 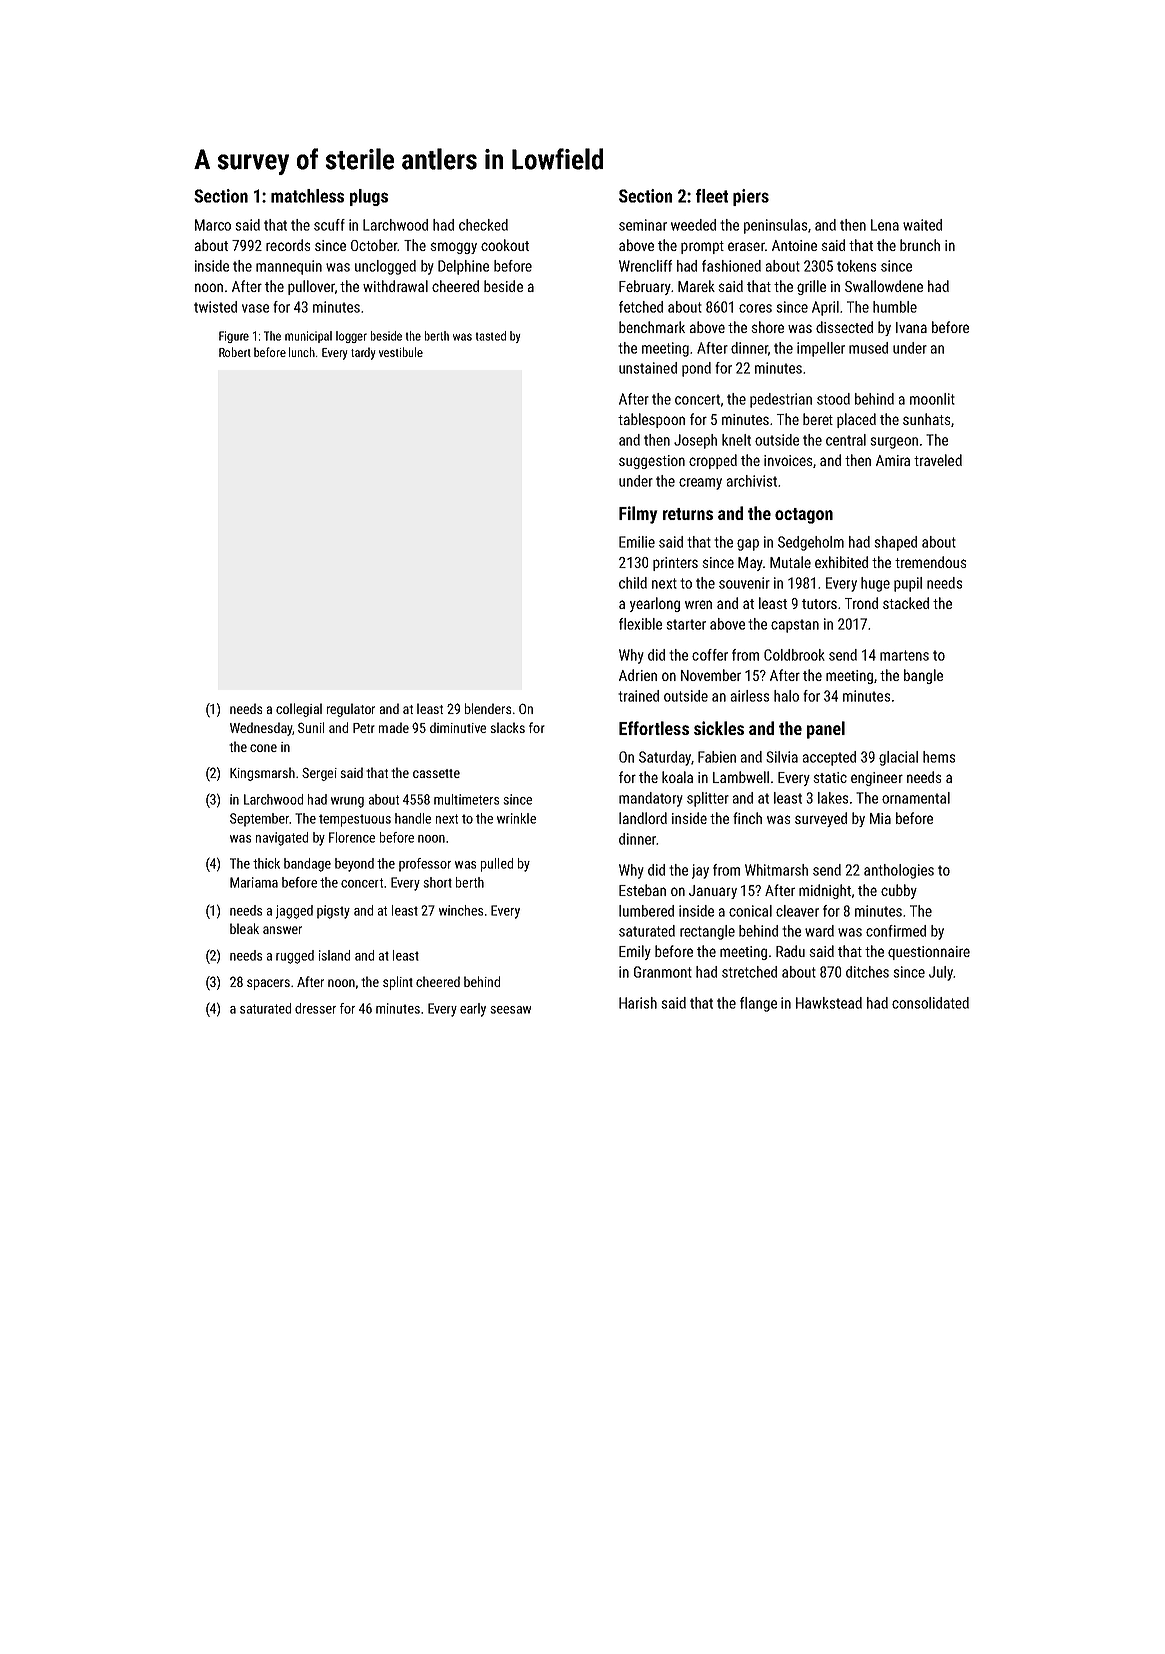 What do you see at coordinates (466, 799) in the screenshot?
I see `multimeters` at bounding box center [466, 799].
